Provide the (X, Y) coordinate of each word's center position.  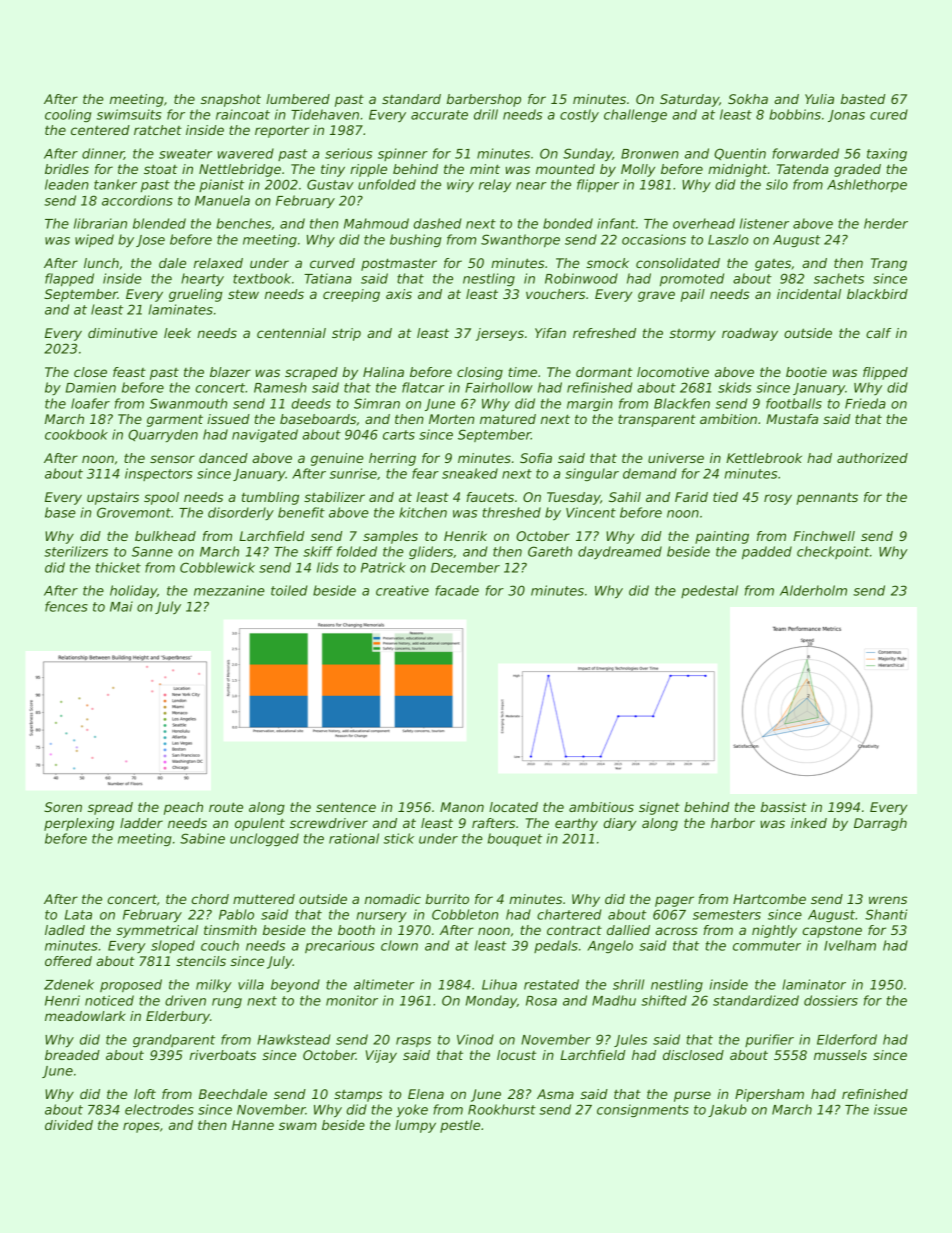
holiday (133, 591)
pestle (460, 1126)
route (226, 807)
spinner (403, 154)
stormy (692, 335)
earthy (576, 824)
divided (69, 1125)
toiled (289, 590)
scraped (311, 373)
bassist (784, 807)
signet (659, 808)
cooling (68, 115)
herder (886, 223)
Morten (451, 419)
